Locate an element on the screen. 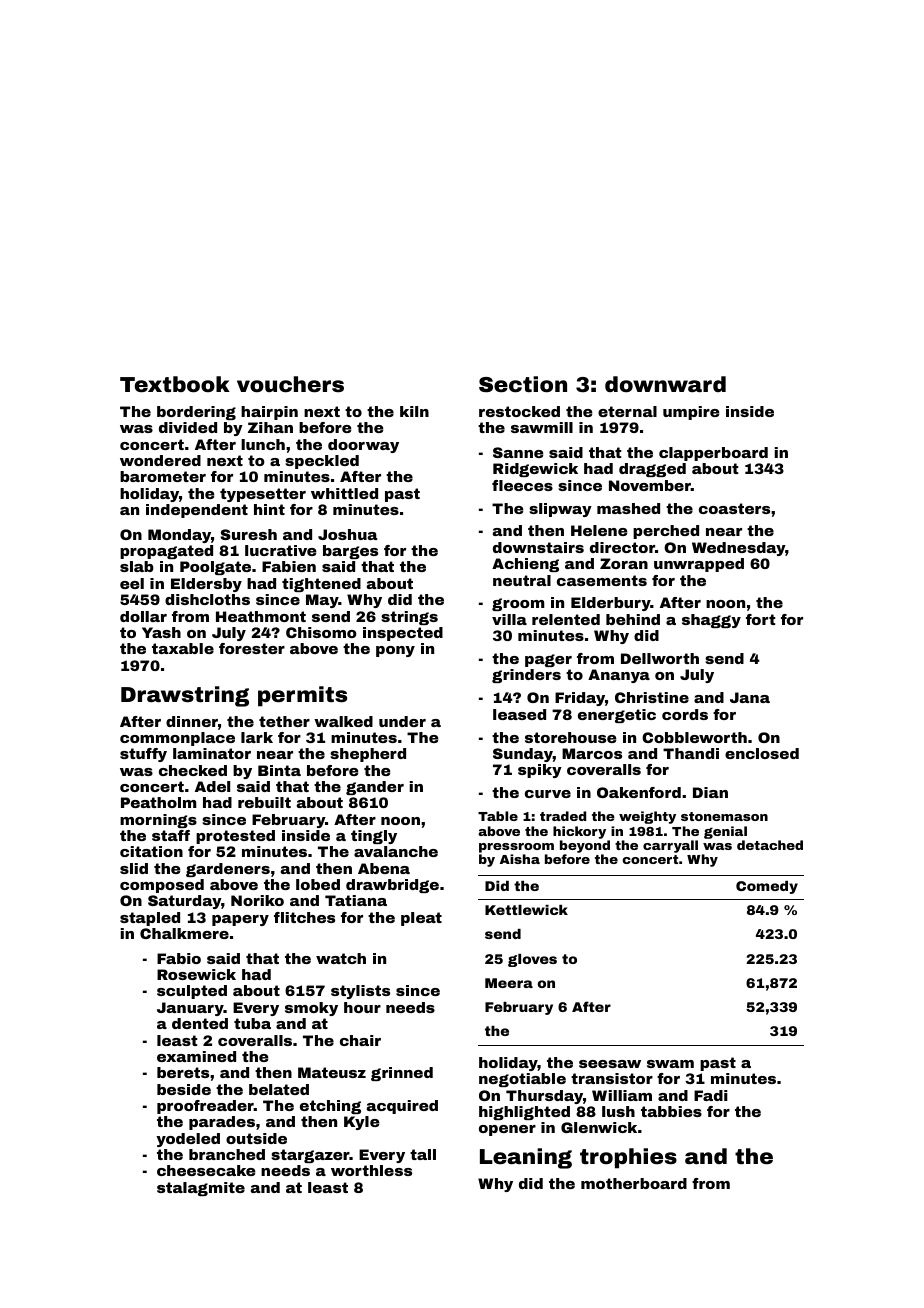 Image resolution: width=924 pixels, height=1308 pixels. beyond is located at coordinates (585, 846).
